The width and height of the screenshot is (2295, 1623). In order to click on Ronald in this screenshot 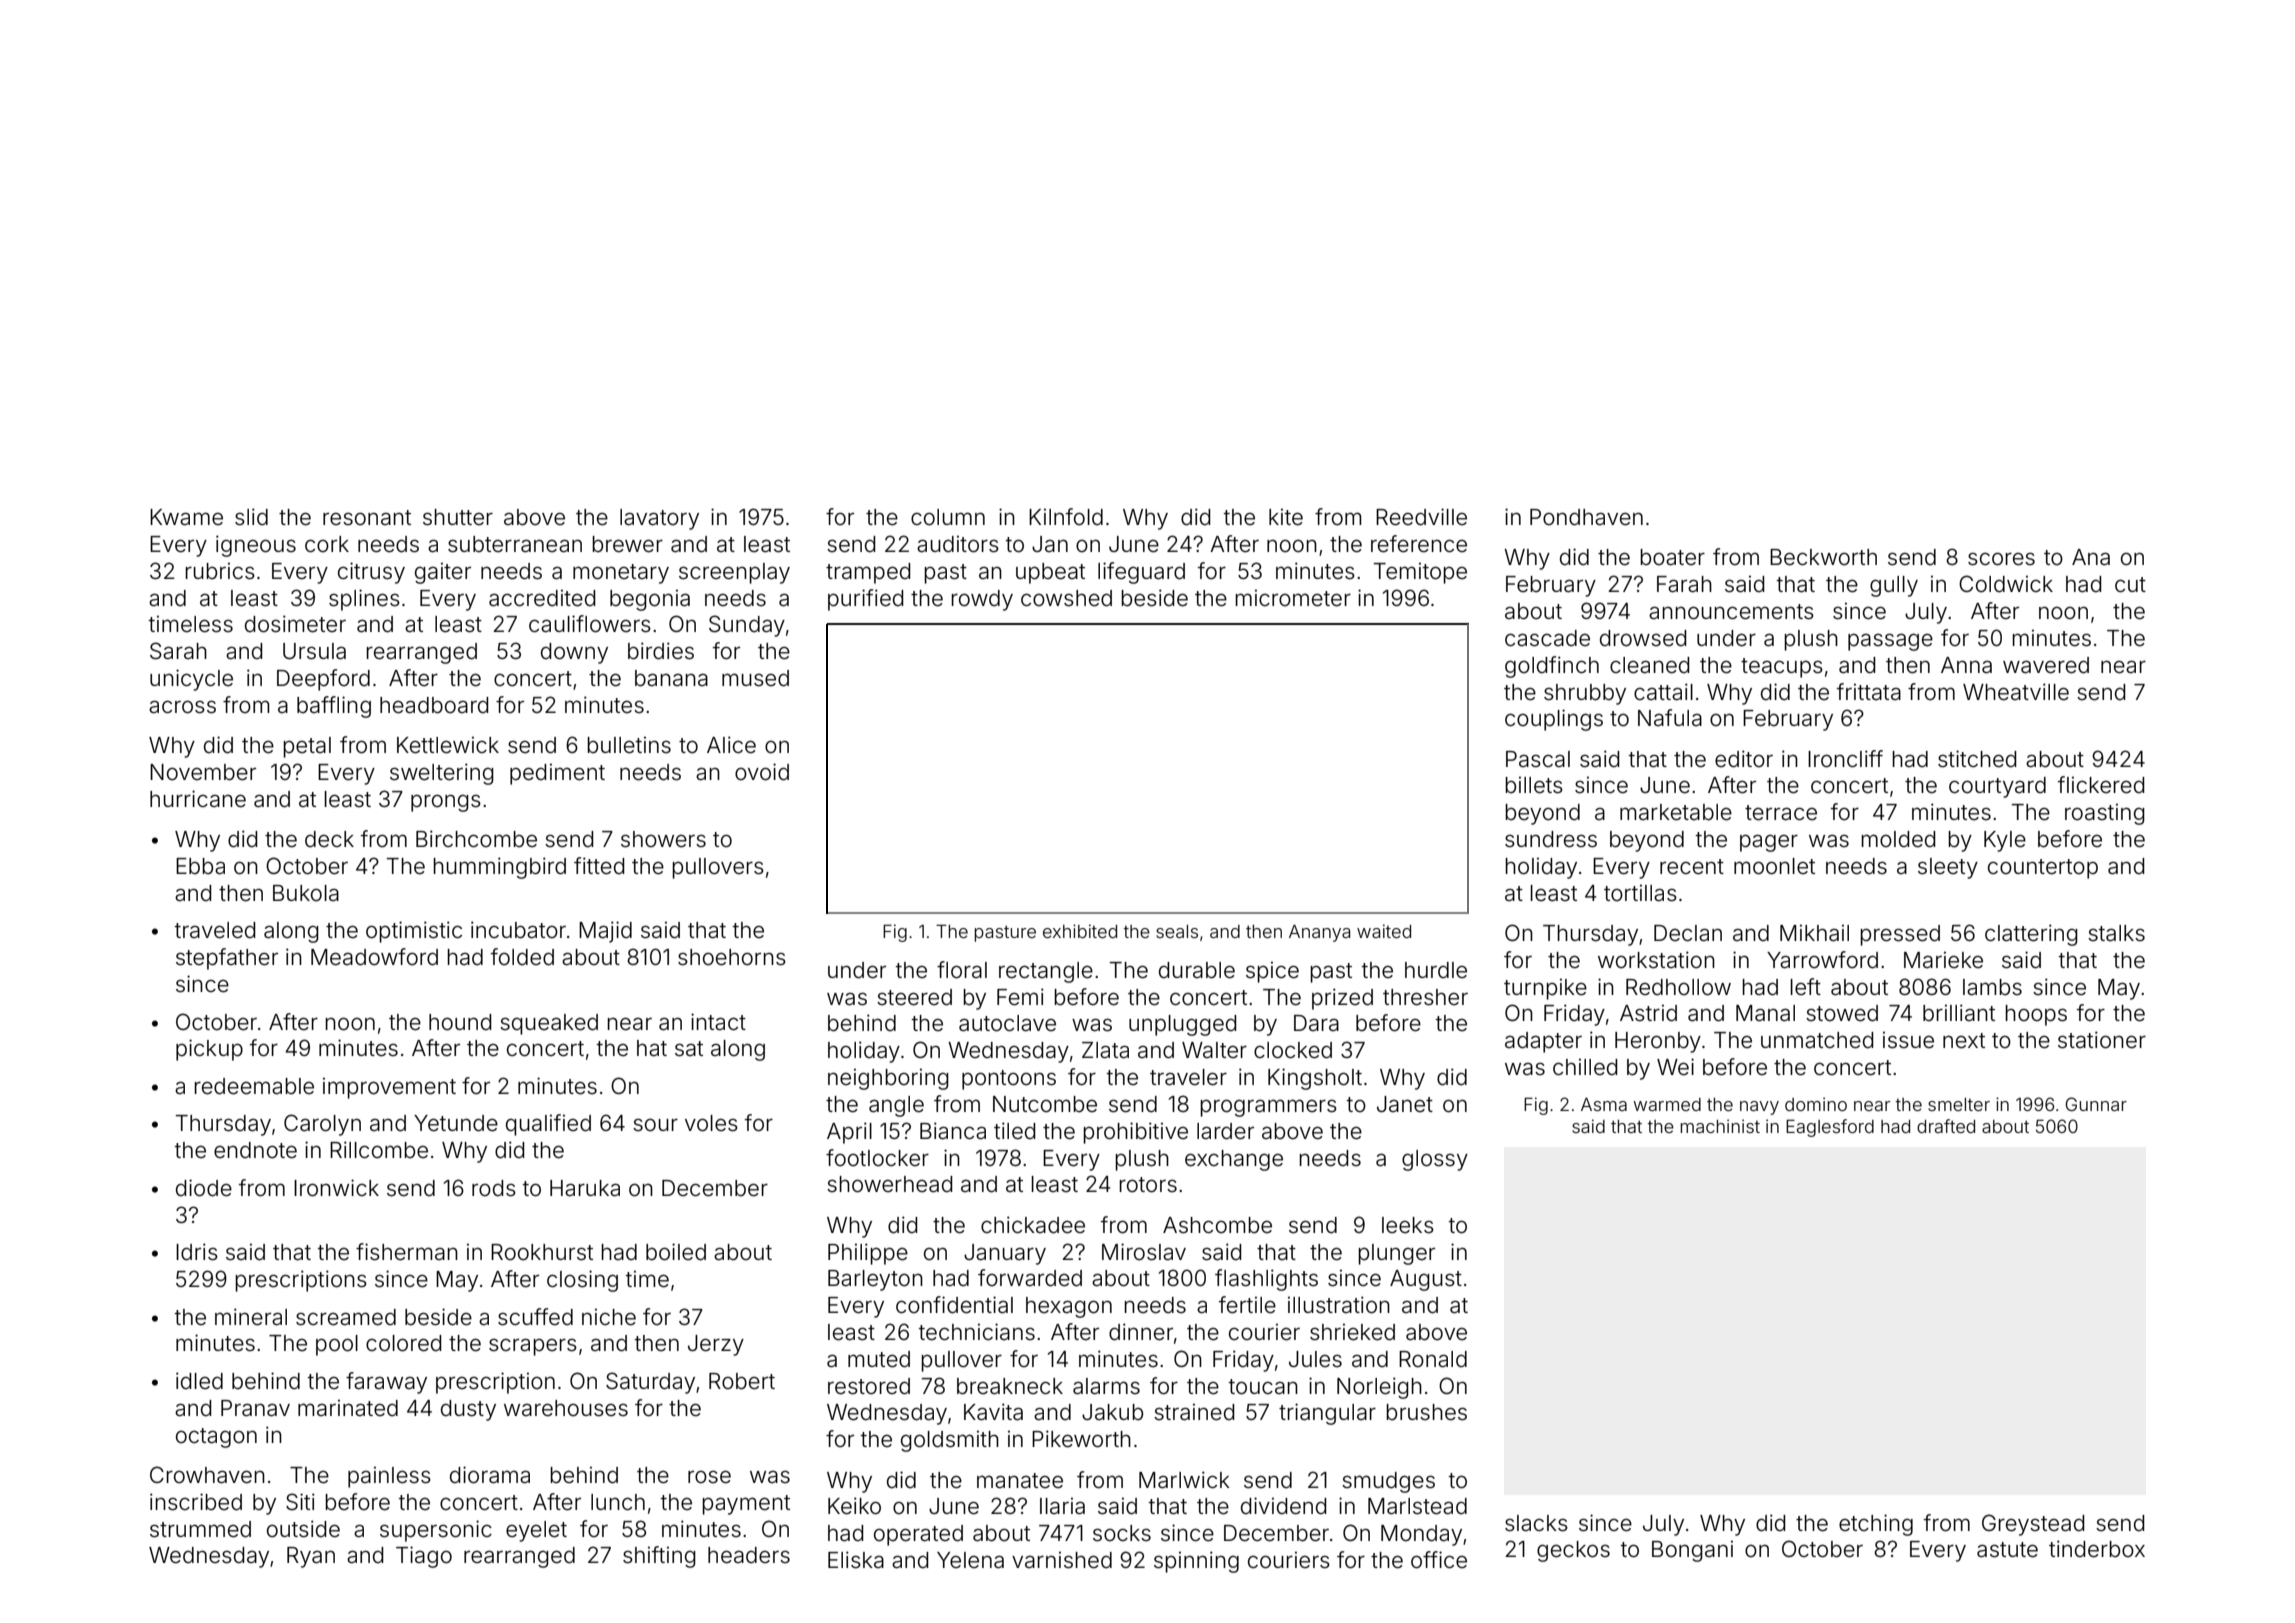, I will do `click(1433, 1359)`.
